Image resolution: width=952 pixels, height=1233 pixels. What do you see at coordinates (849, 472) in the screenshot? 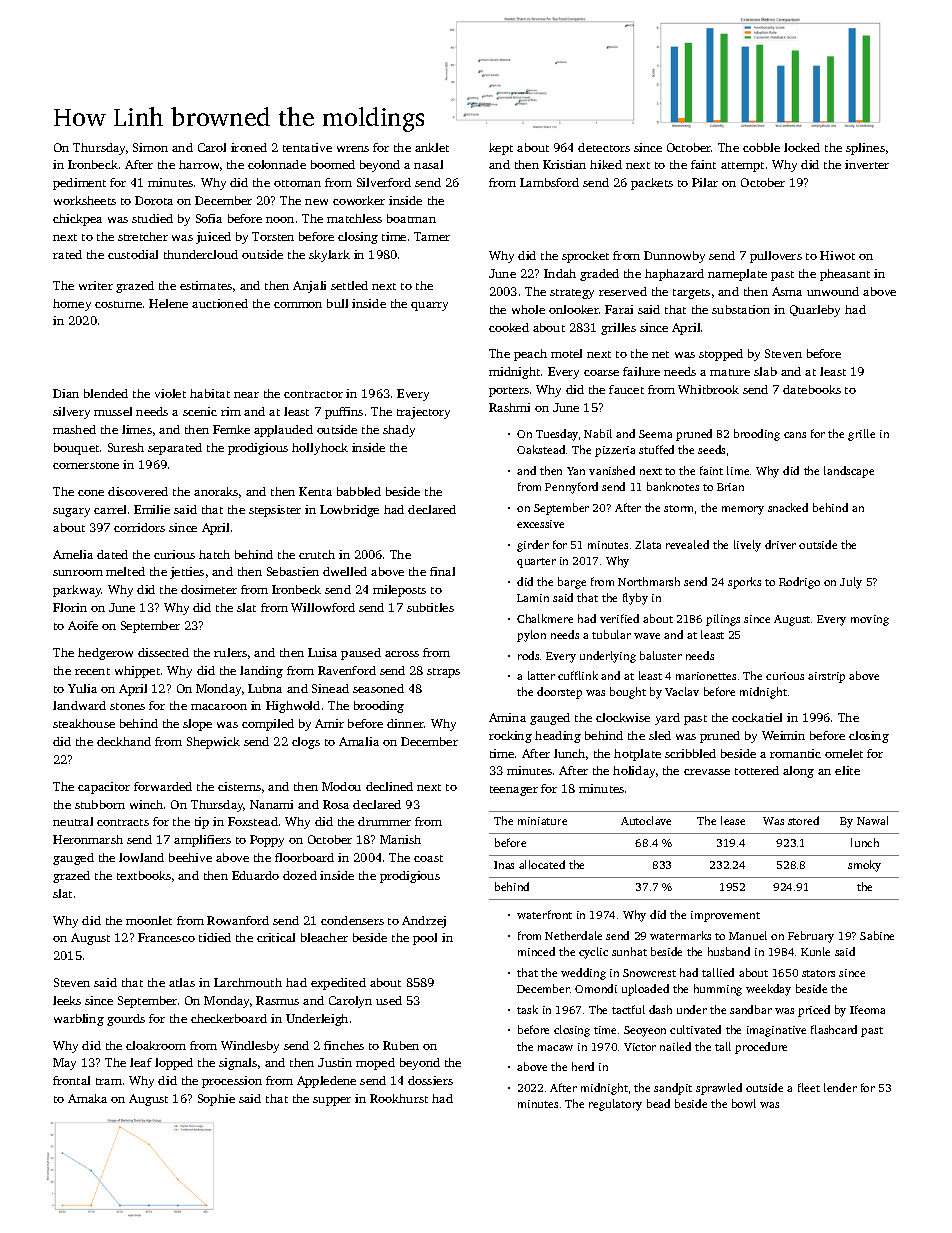
I see `landscape` at bounding box center [849, 472].
